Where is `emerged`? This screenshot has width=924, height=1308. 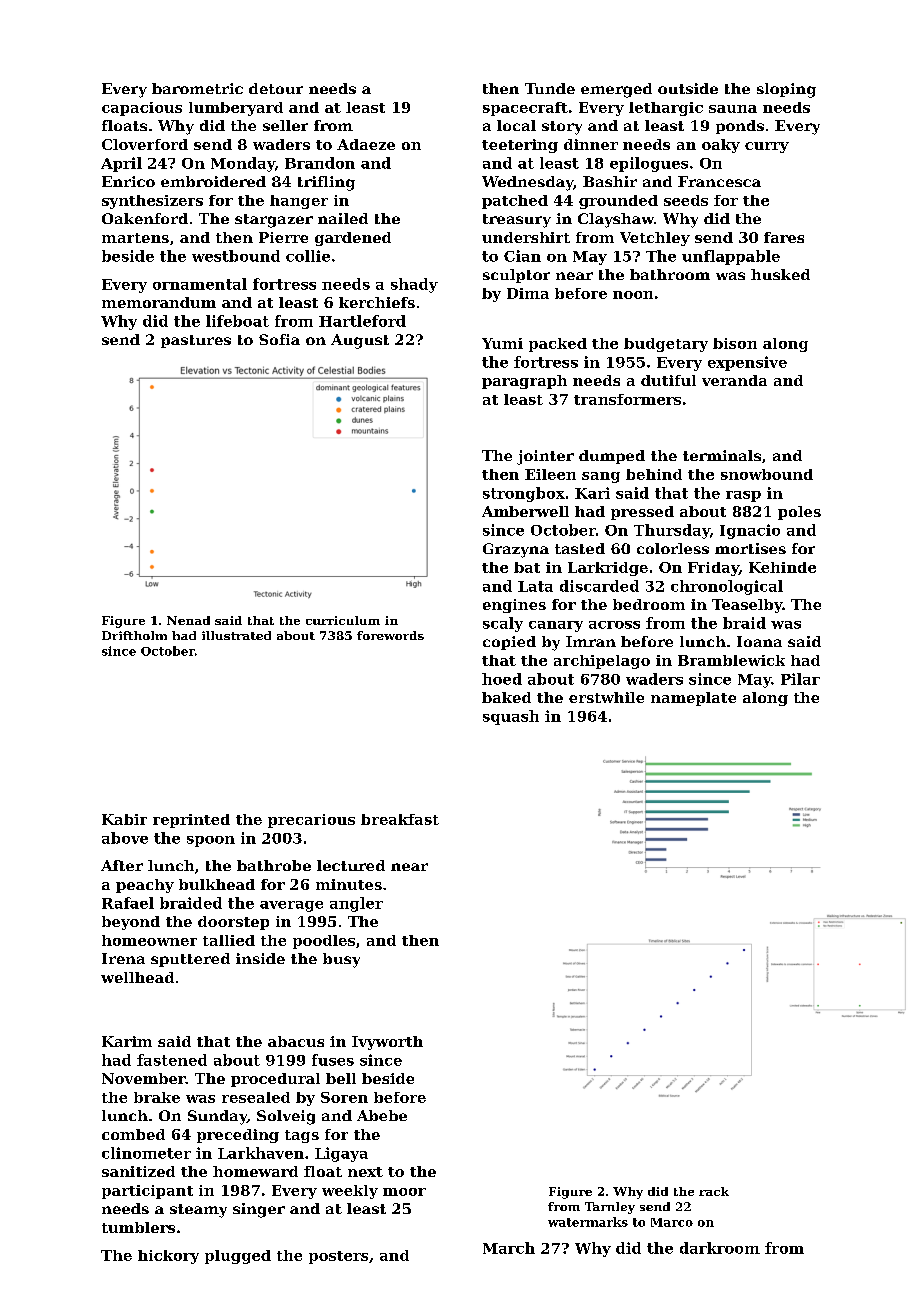 emerged is located at coordinates (616, 90).
